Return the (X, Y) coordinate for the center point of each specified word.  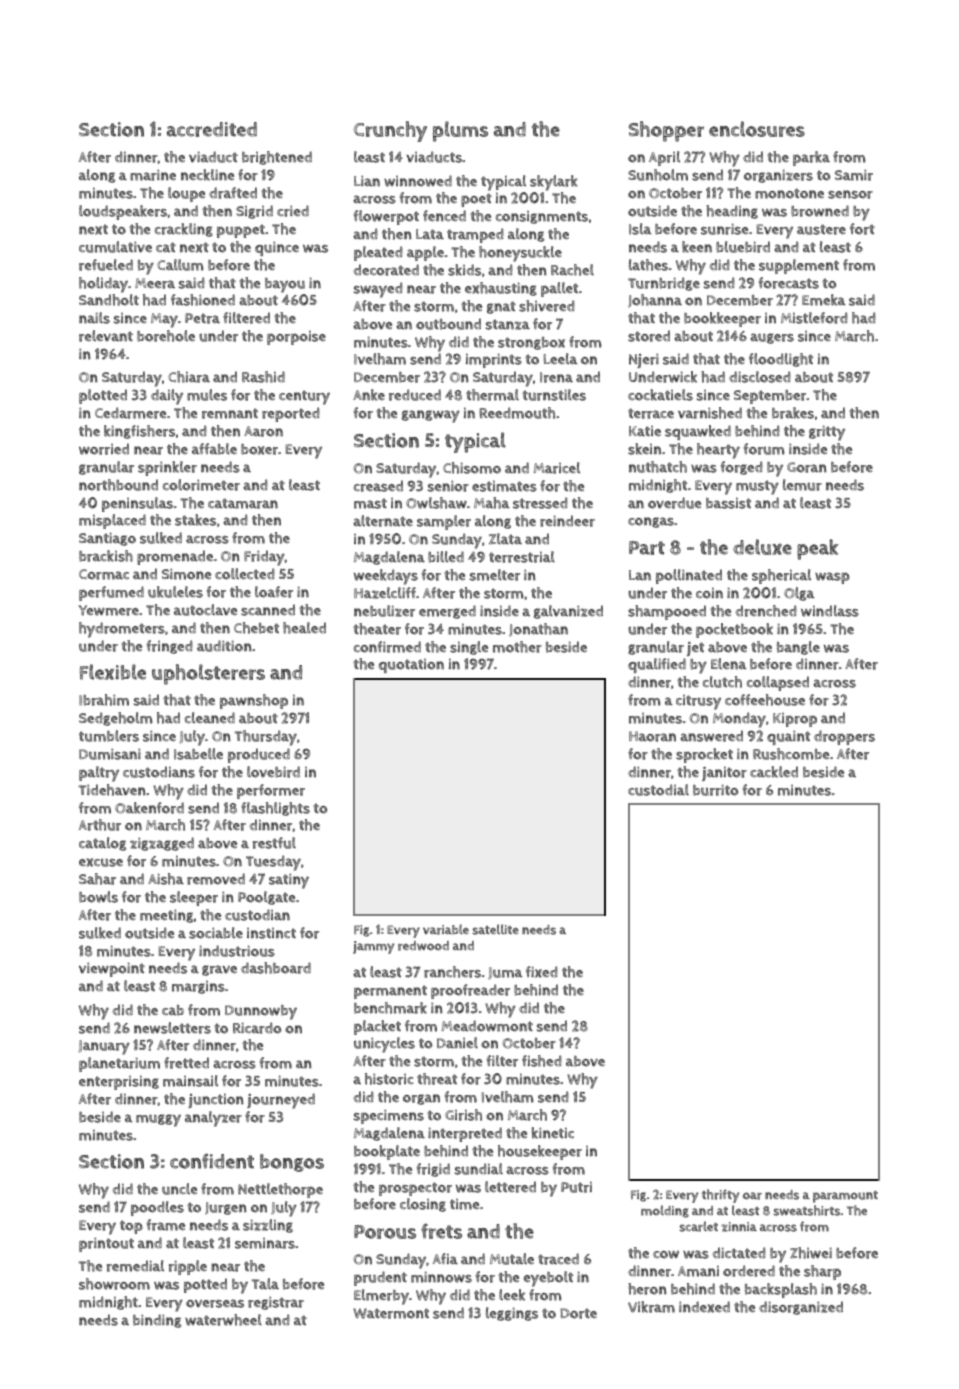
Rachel (572, 270)
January (104, 1047)
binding (157, 1321)
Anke (369, 395)
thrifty (721, 1196)
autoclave (205, 610)
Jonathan (538, 629)
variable (446, 929)
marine (153, 175)
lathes (648, 265)
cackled (774, 772)
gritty (827, 433)
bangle (798, 648)
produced (259, 755)
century (304, 397)
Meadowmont (487, 1026)
